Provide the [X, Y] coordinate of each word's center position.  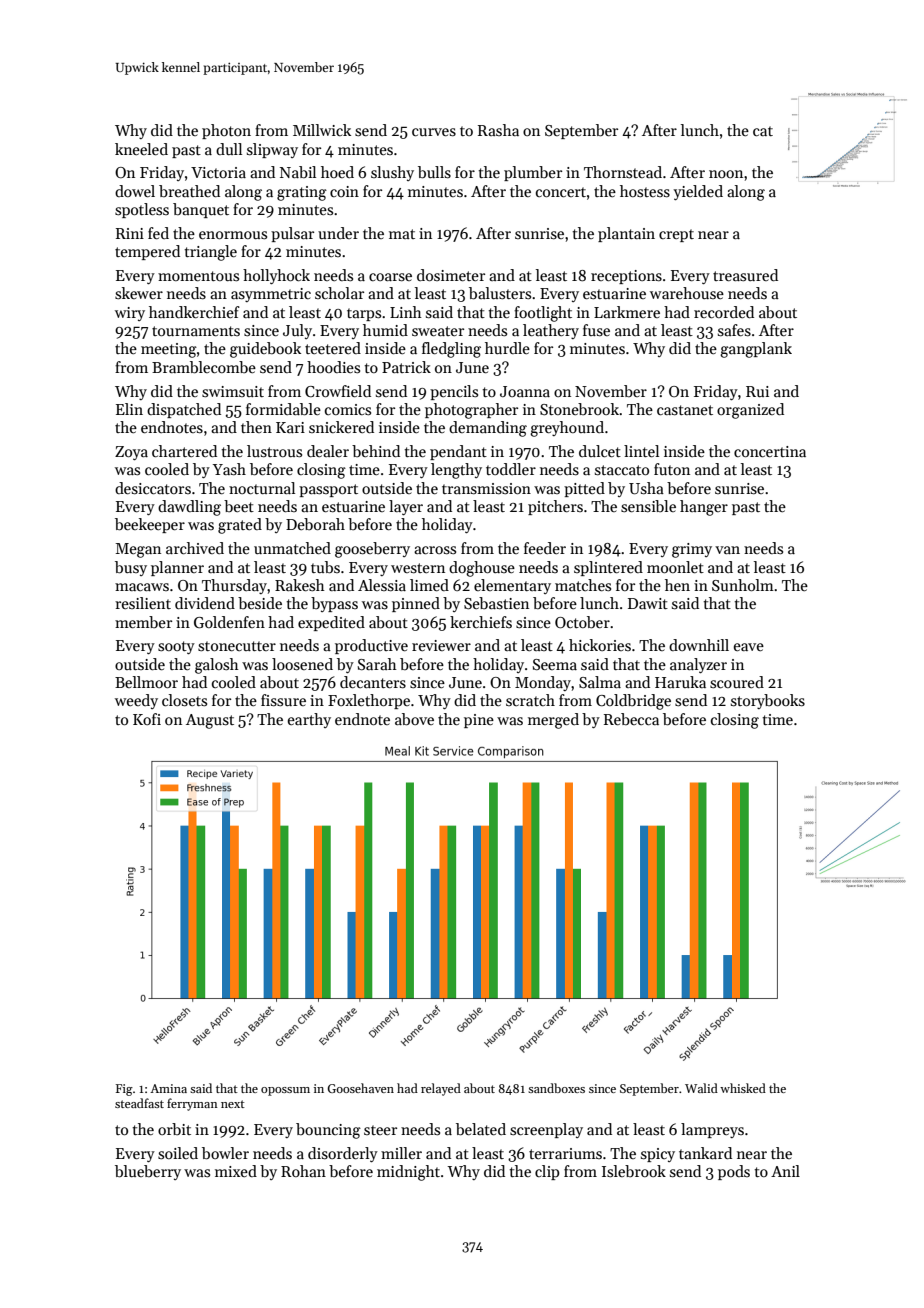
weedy [136, 701]
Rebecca [631, 719]
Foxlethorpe [369, 701]
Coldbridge [633, 702]
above [414, 719]
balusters [500, 293]
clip [547, 1172]
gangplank [756, 350]
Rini [130, 233]
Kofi [147, 719]
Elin [129, 409]
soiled [178, 1153]
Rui [757, 391]
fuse [596, 330]
